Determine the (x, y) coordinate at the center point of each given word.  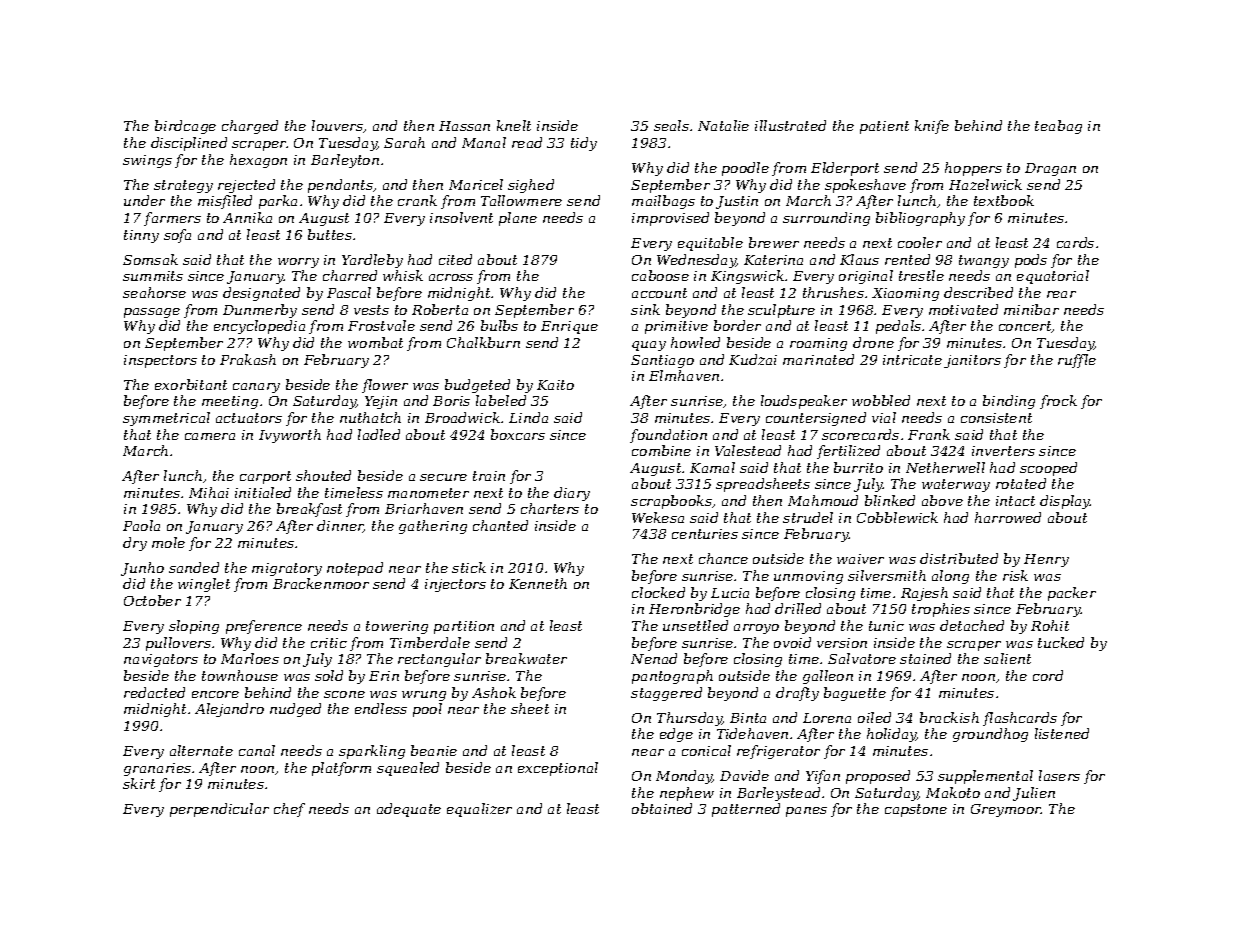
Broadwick (462, 417)
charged (250, 127)
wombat (375, 342)
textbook (1004, 200)
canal (257, 750)
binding (1009, 402)
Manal (484, 142)
